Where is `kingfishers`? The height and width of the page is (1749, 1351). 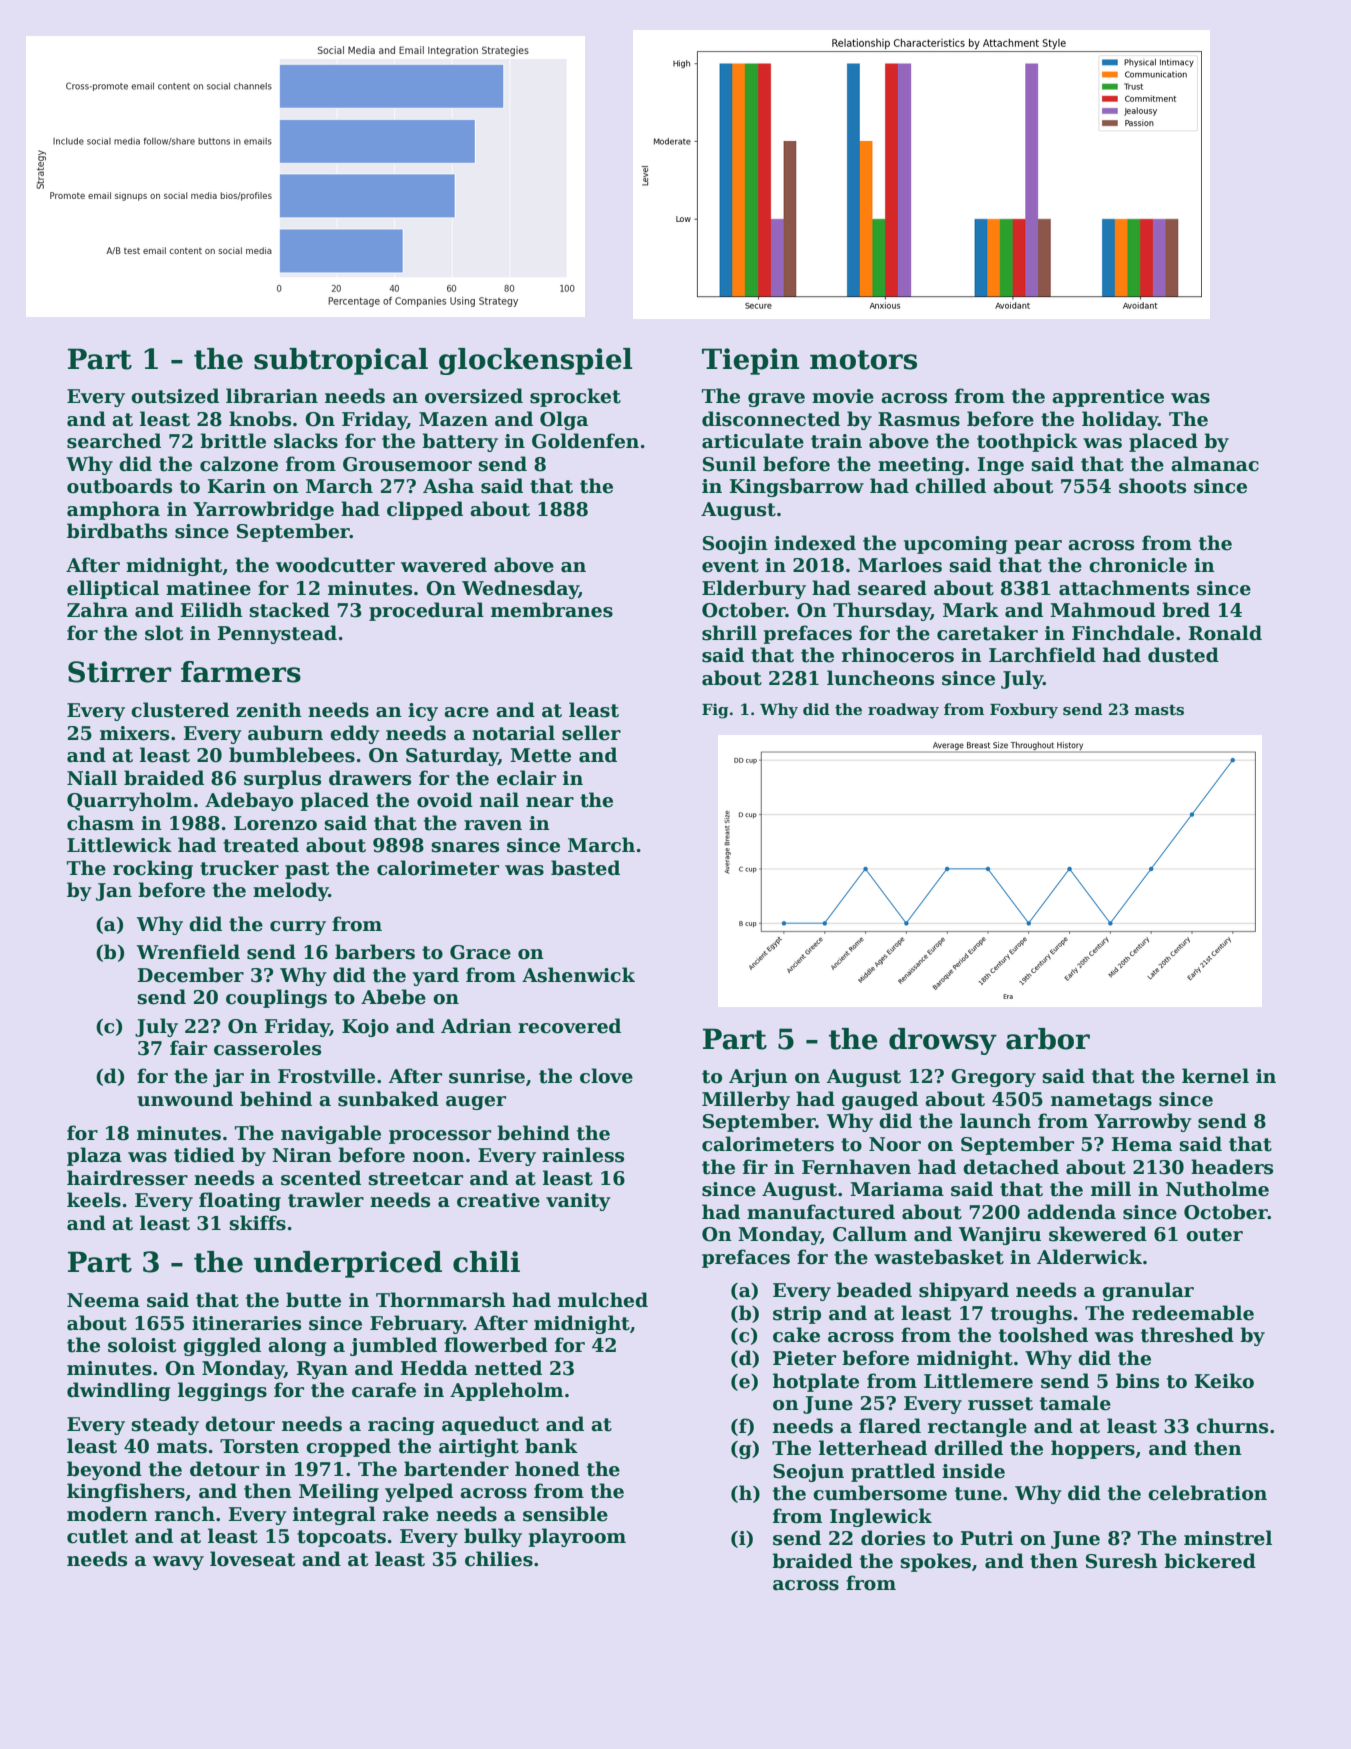 kingfishers is located at coordinates (126, 1492).
